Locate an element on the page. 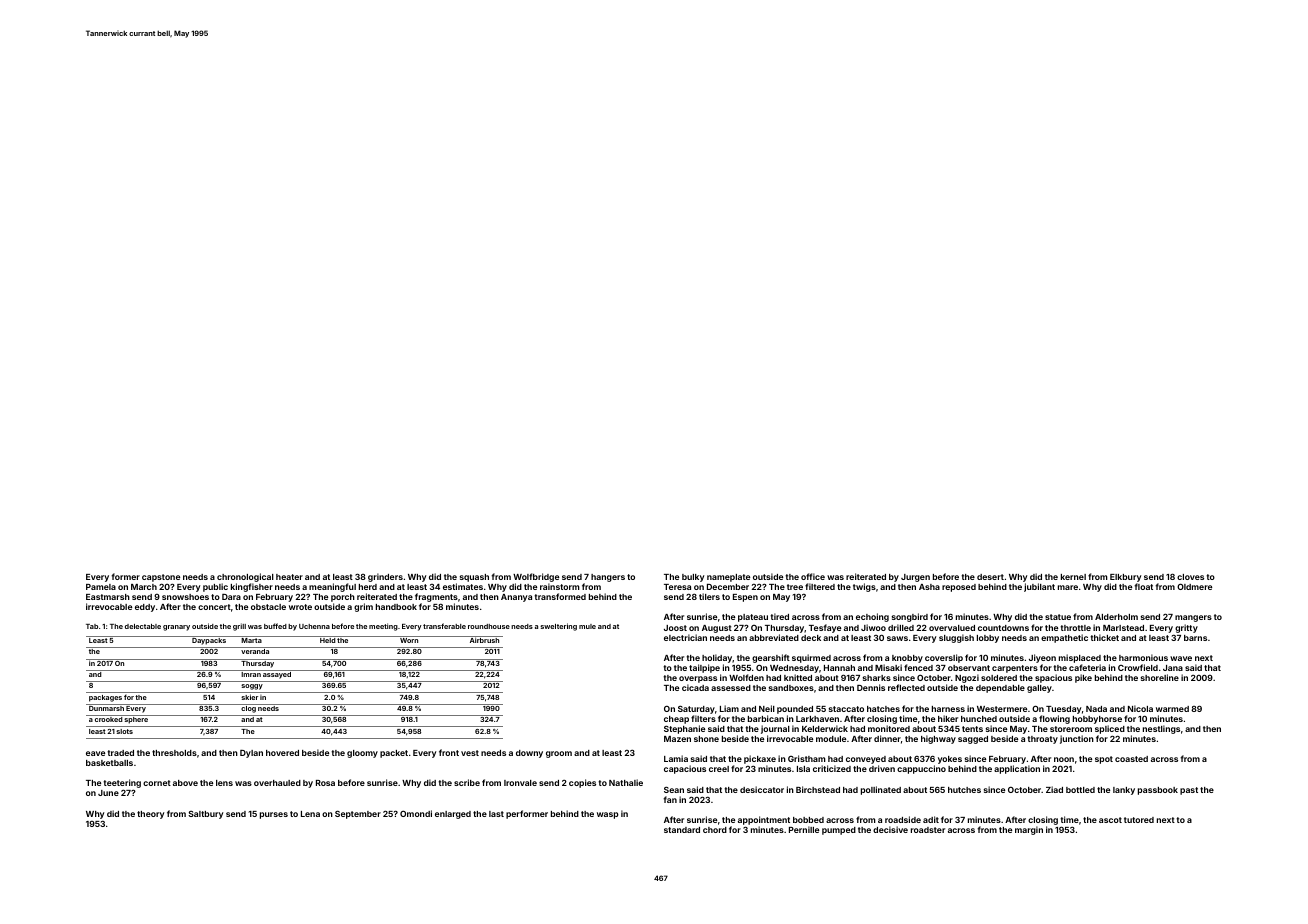 Image resolution: width=1308 pixels, height=924 pixels. shoreline is located at coordinates (1159, 677).
